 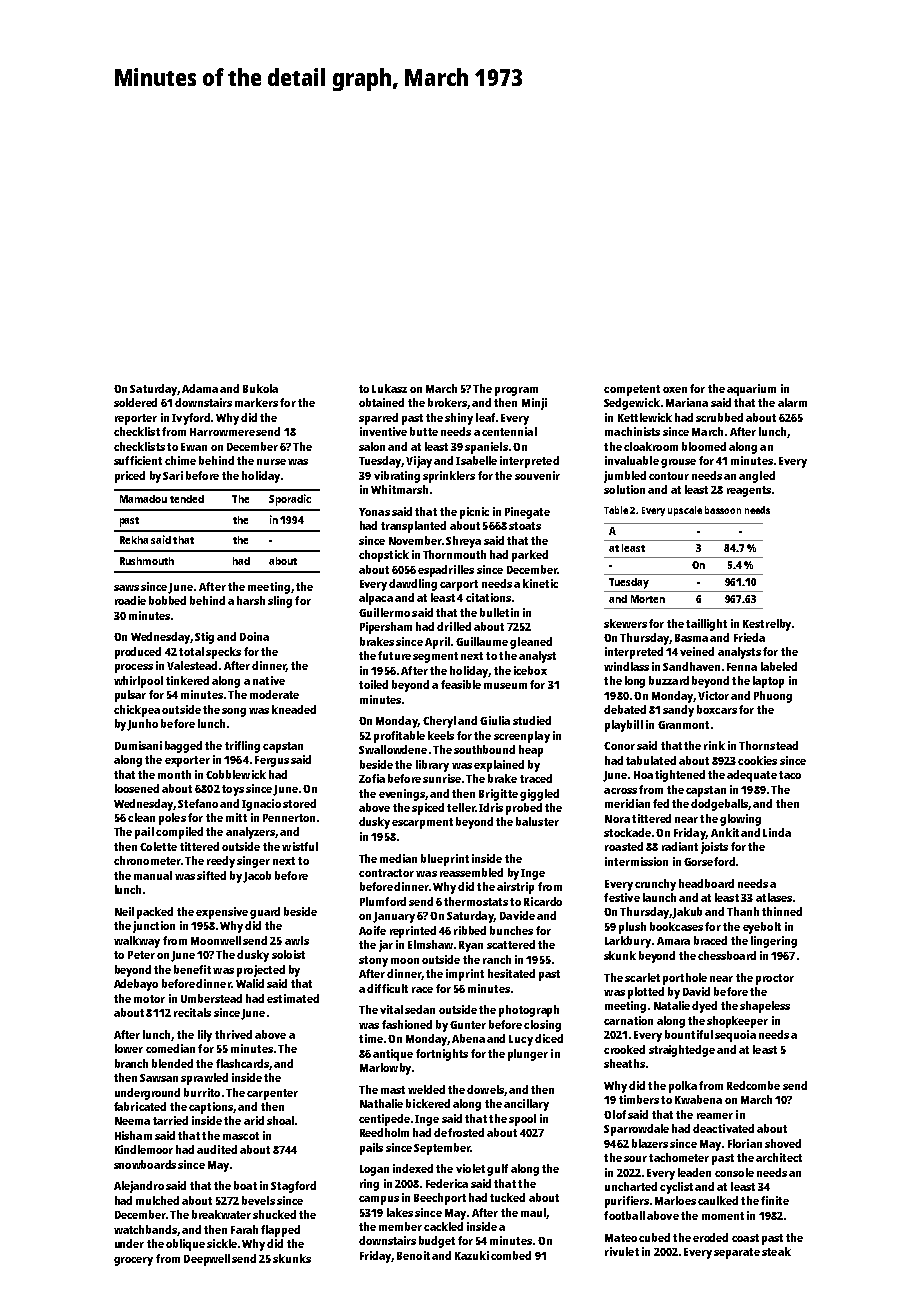 What do you see at coordinates (200, 388) in the page?
I see `Adama` at bounding box center [200, 388].
